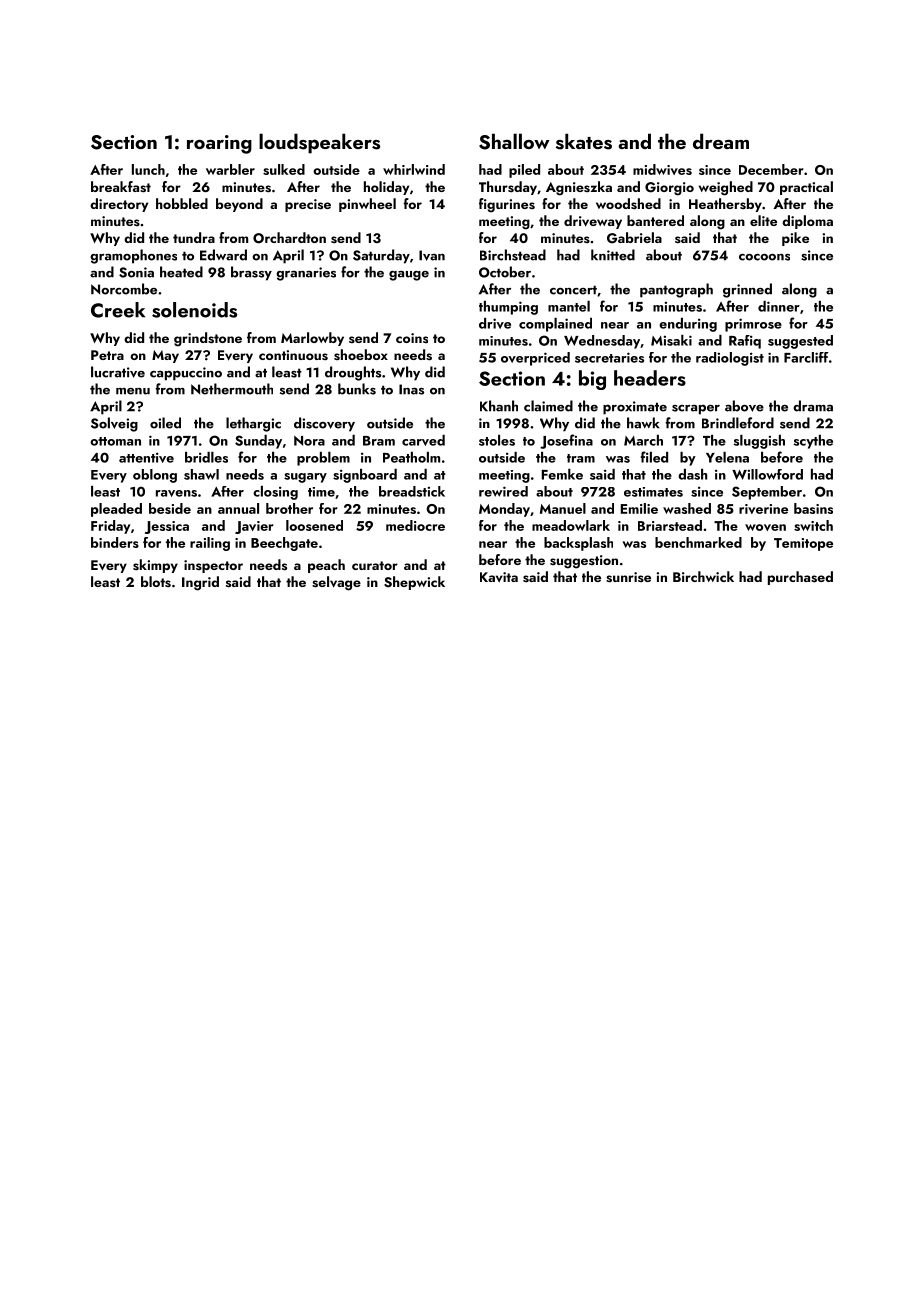  What do you see at coordinates (219, 144) in the screenshot?
I see `roaring` at bounding box center [219, 144].
